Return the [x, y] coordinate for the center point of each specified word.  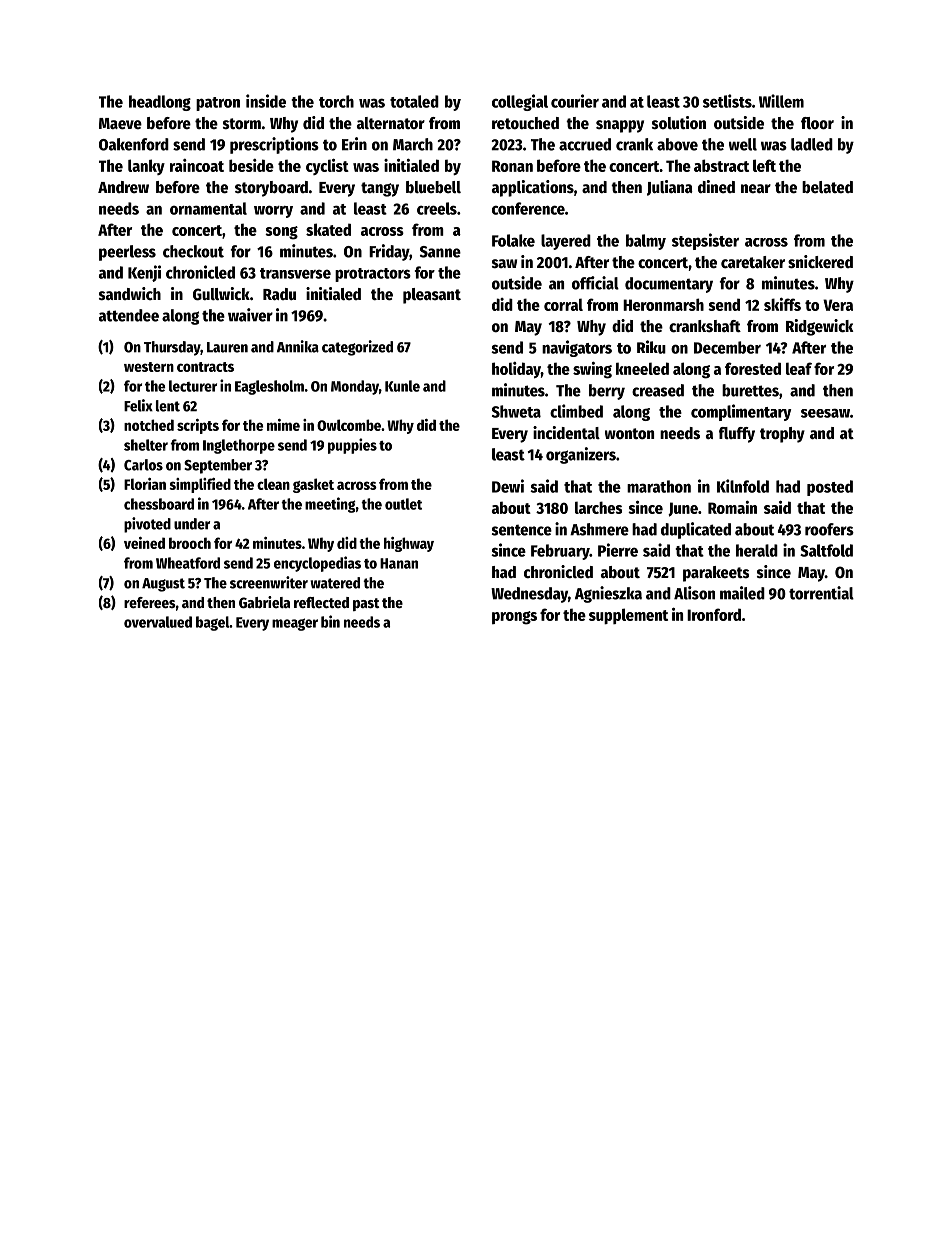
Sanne [440, 252]
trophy [782, 435]
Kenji [144, 273]
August [163, 585]
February [560, 552]
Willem [781, 101]
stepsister [705, 241]
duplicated [696, 530]
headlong [160, 103]
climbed [576, 411]
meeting [330, 505]
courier [575, 101]
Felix [138, 405]
